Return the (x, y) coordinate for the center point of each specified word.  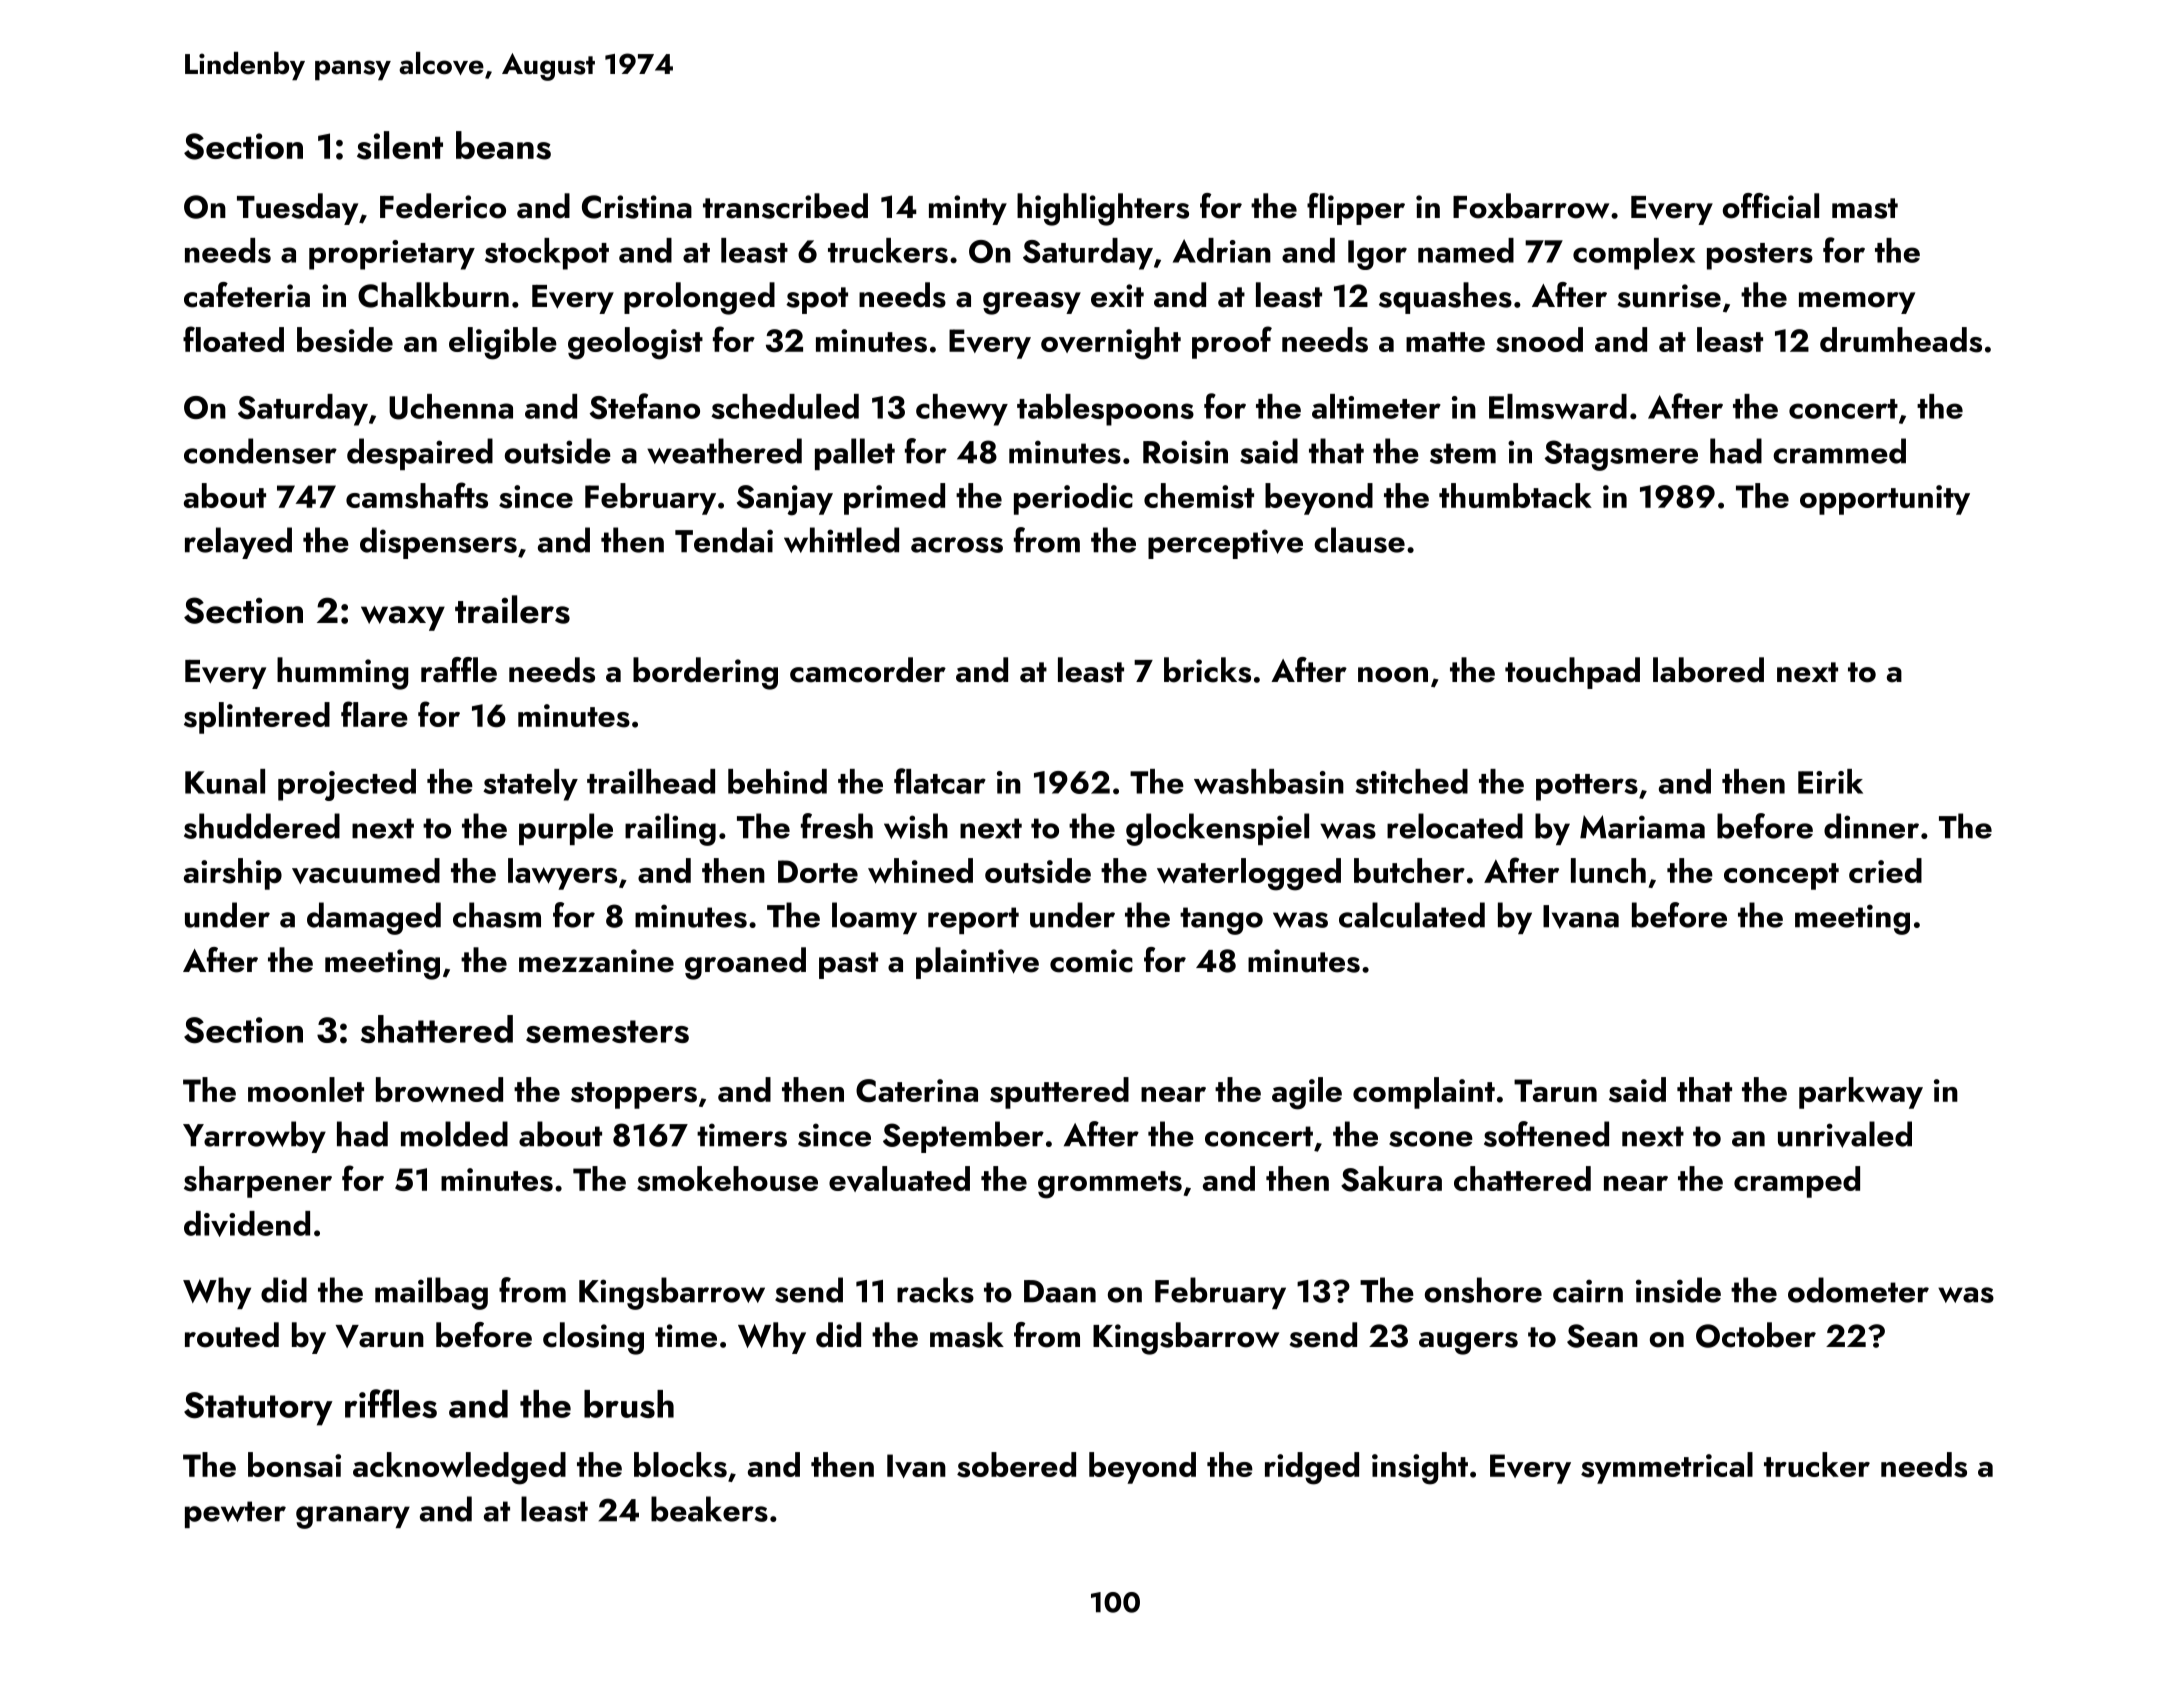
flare (374, 714)
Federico (443, 206)
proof (1232, 342)
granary (353, 1517)
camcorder (868, 670)
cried (1885, 870)
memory (1857, 303)
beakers (709, 1509)
